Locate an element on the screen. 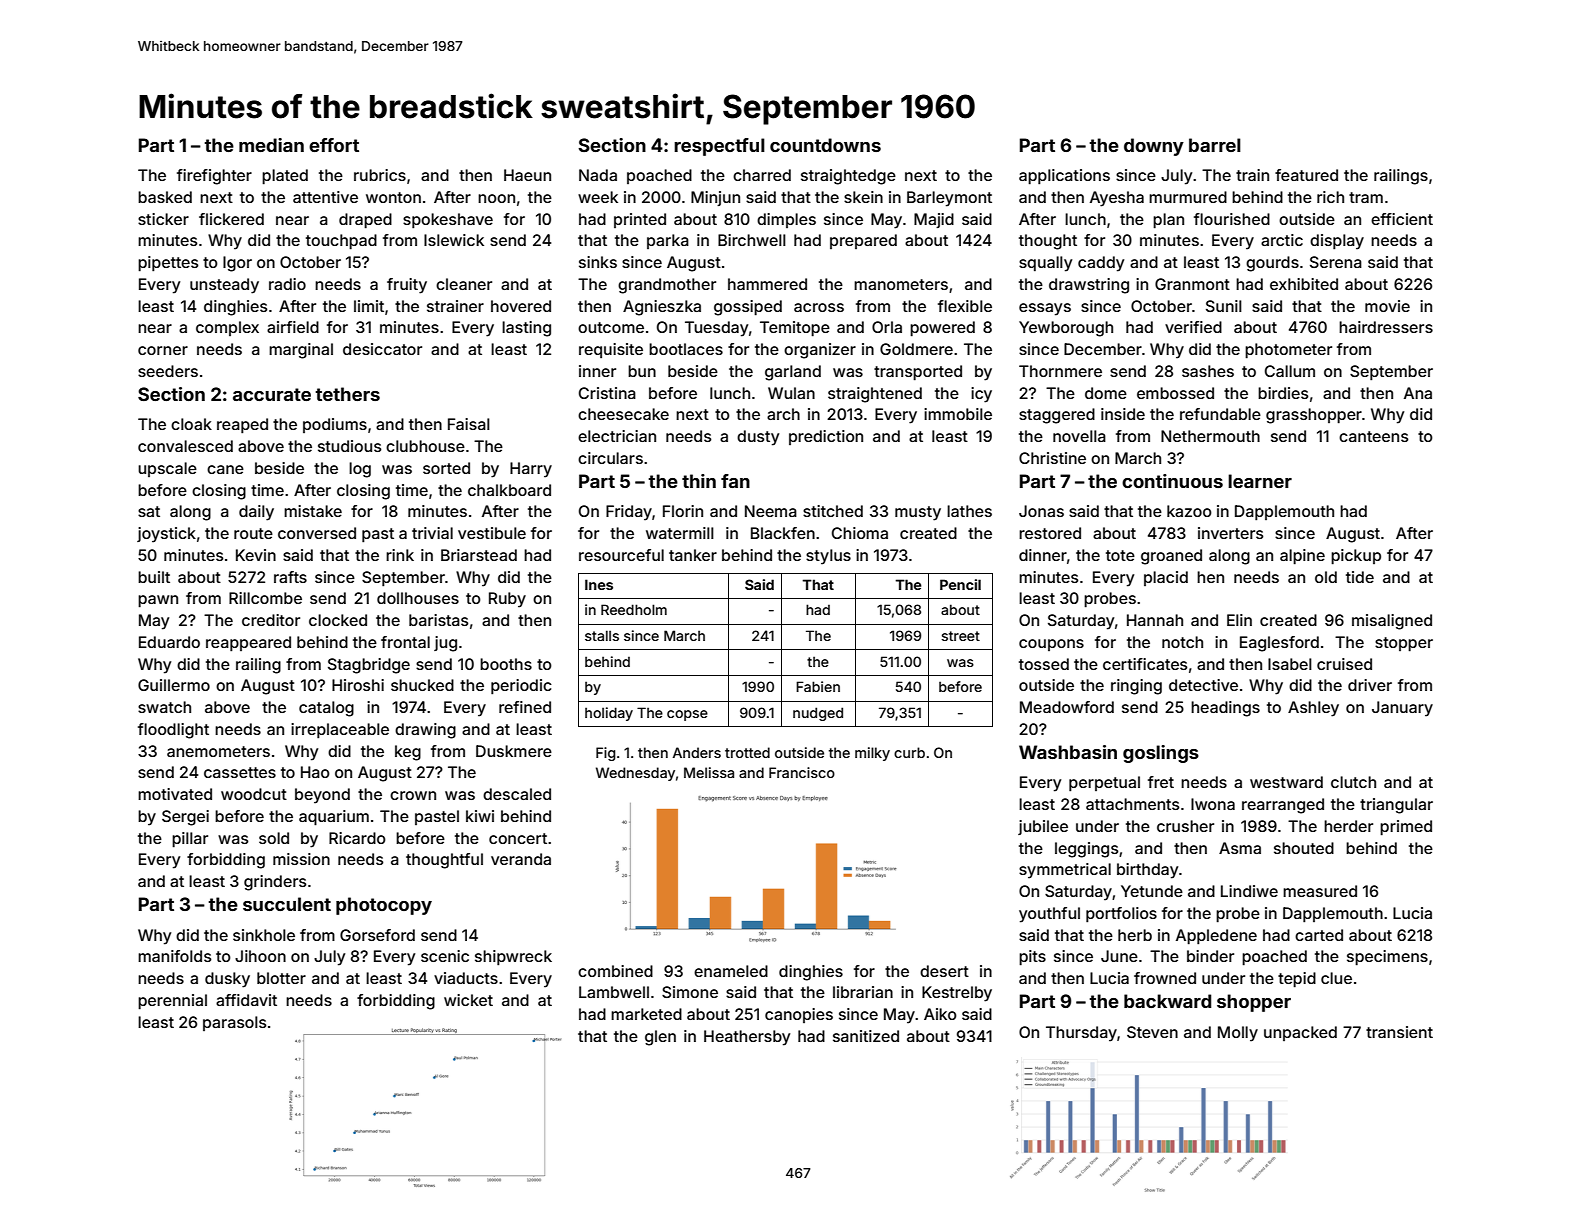 The image size is (1571, 1214). countdowns is located at coordinates (825, 145).
